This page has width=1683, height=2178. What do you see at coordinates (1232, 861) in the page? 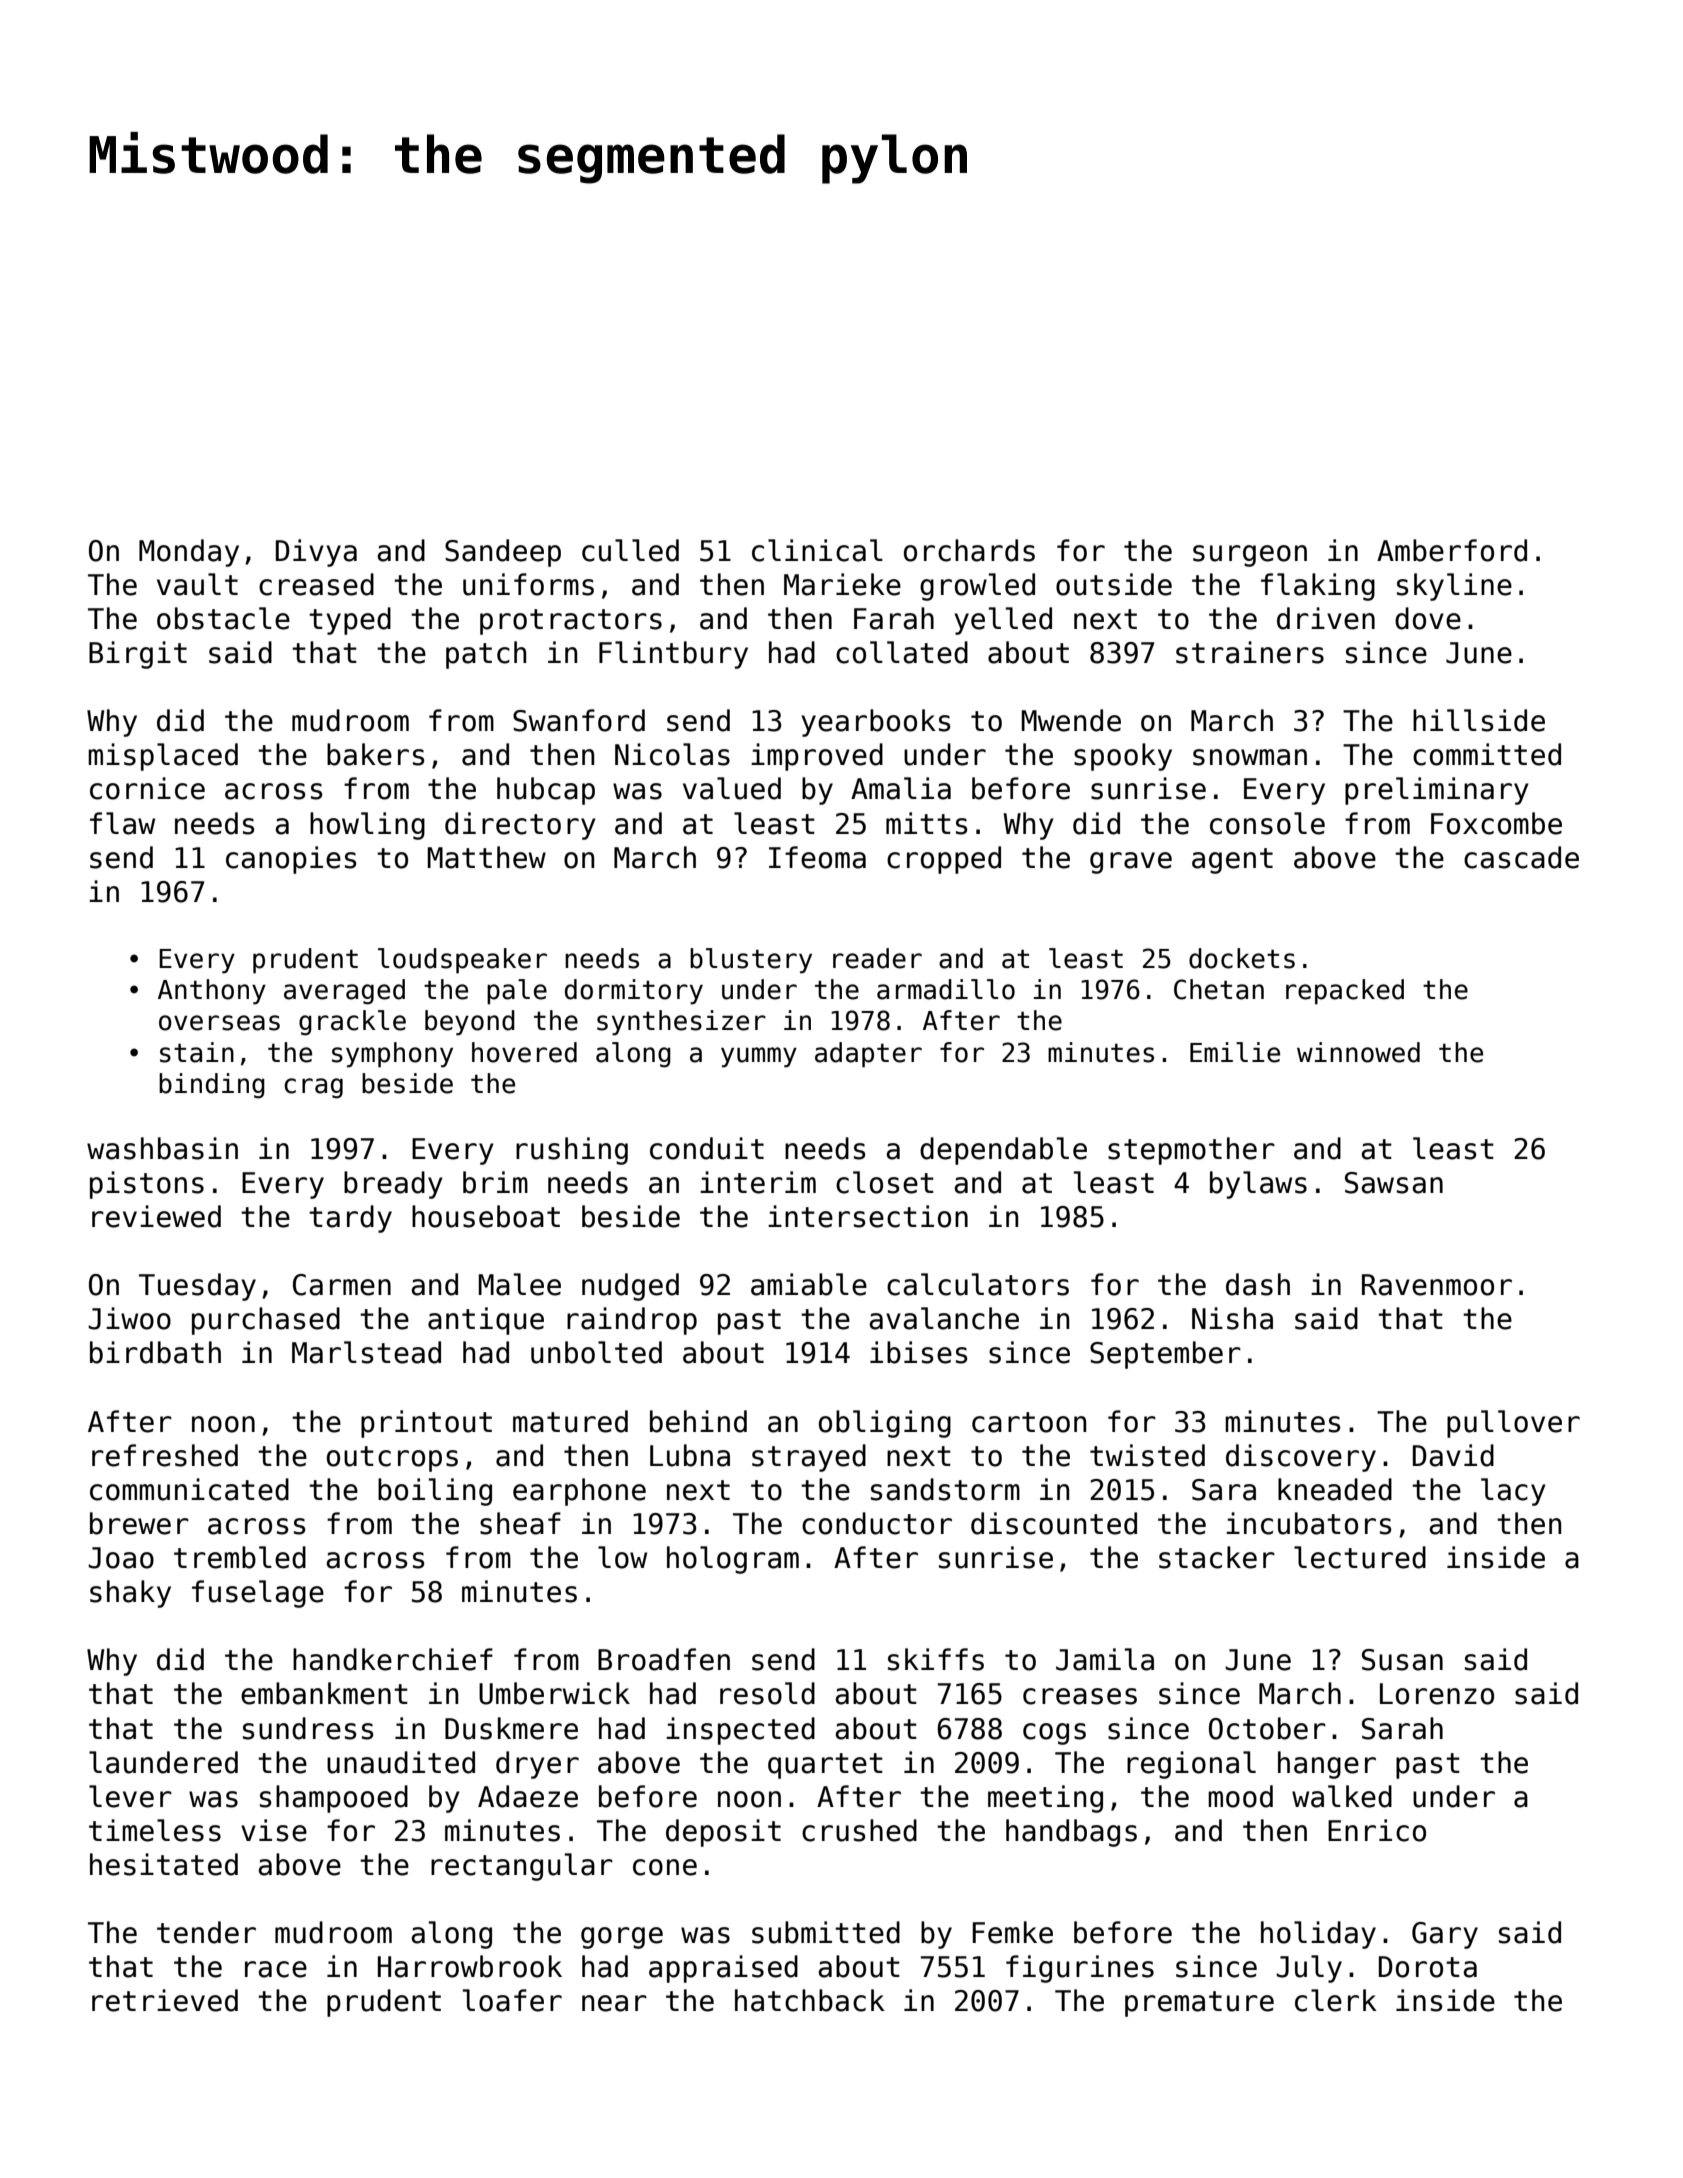
I see `agent` at bounding box center [1232, 861].
